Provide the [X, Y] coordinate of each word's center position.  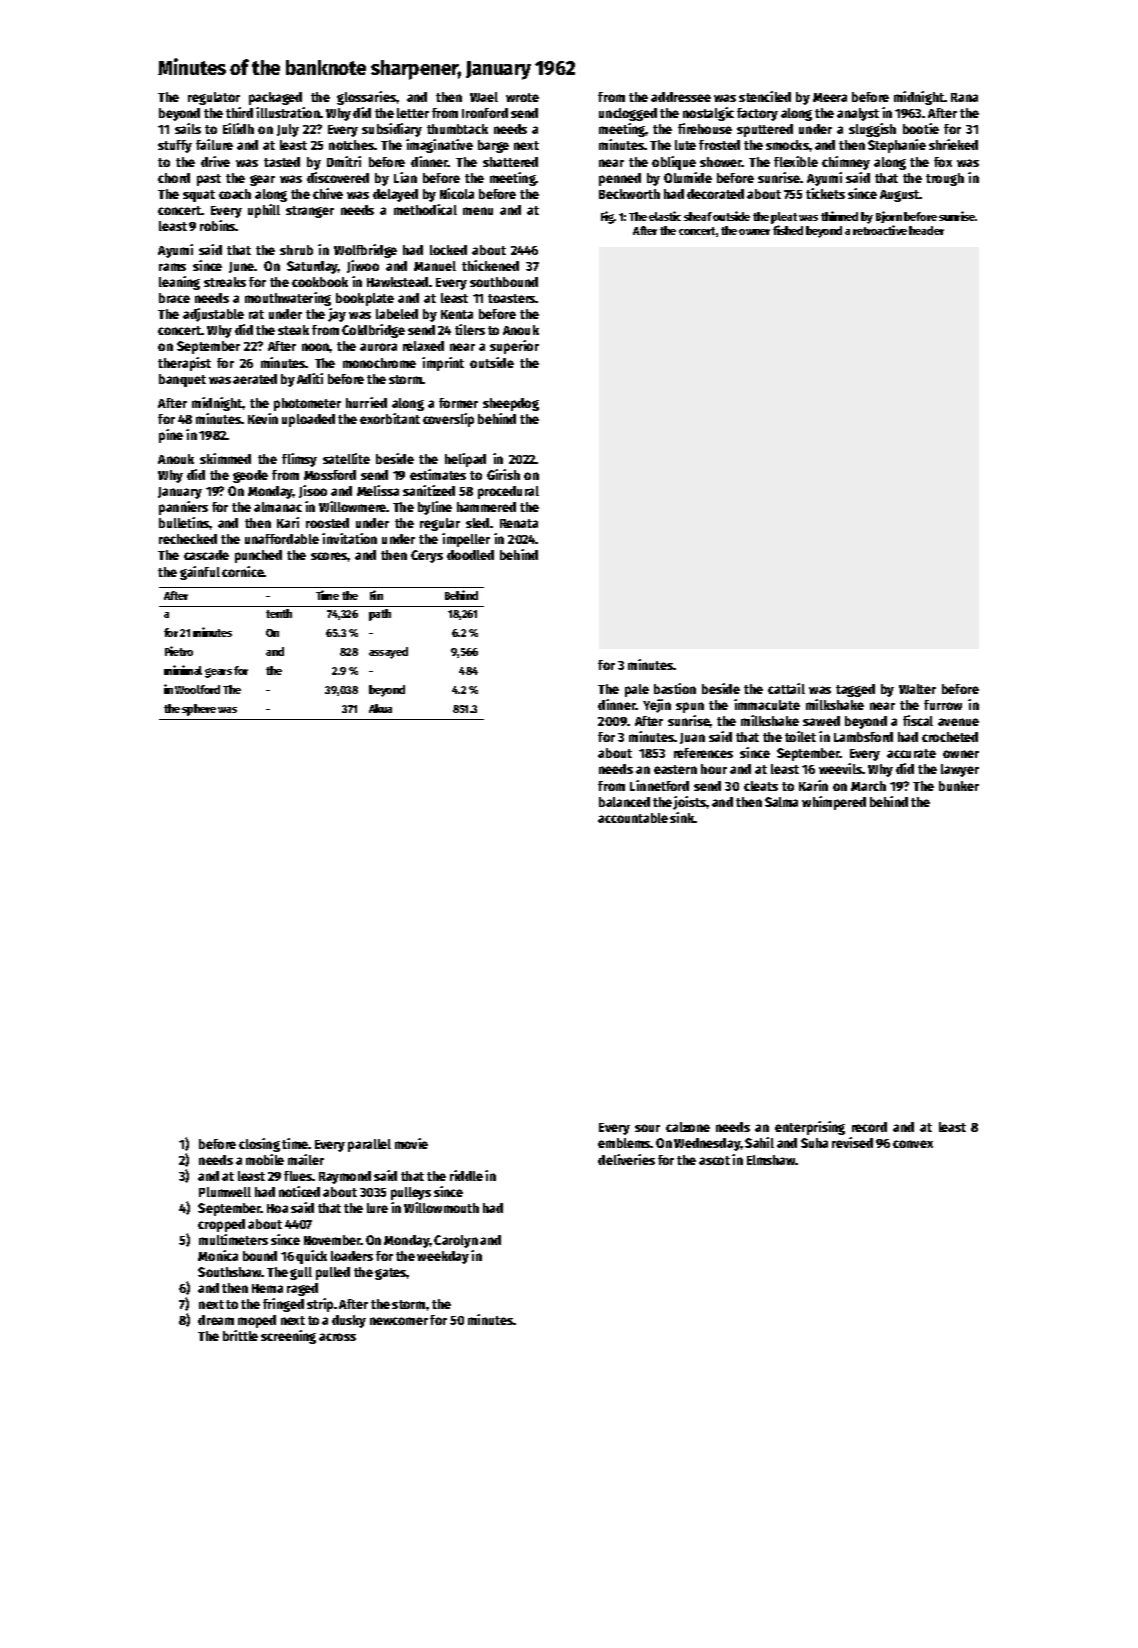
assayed [388, 653]
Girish [503, 474]
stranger [310, 212]
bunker [959, 786]
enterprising [810, 1128]
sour [647, 1128]
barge [493, 146]
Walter [917, 689]
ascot [714, 1160]
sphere [199, 710]
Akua [380, 708]
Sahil [759, 1142]
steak [293, 330]
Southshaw [230, 1272]
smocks [787, 145]
